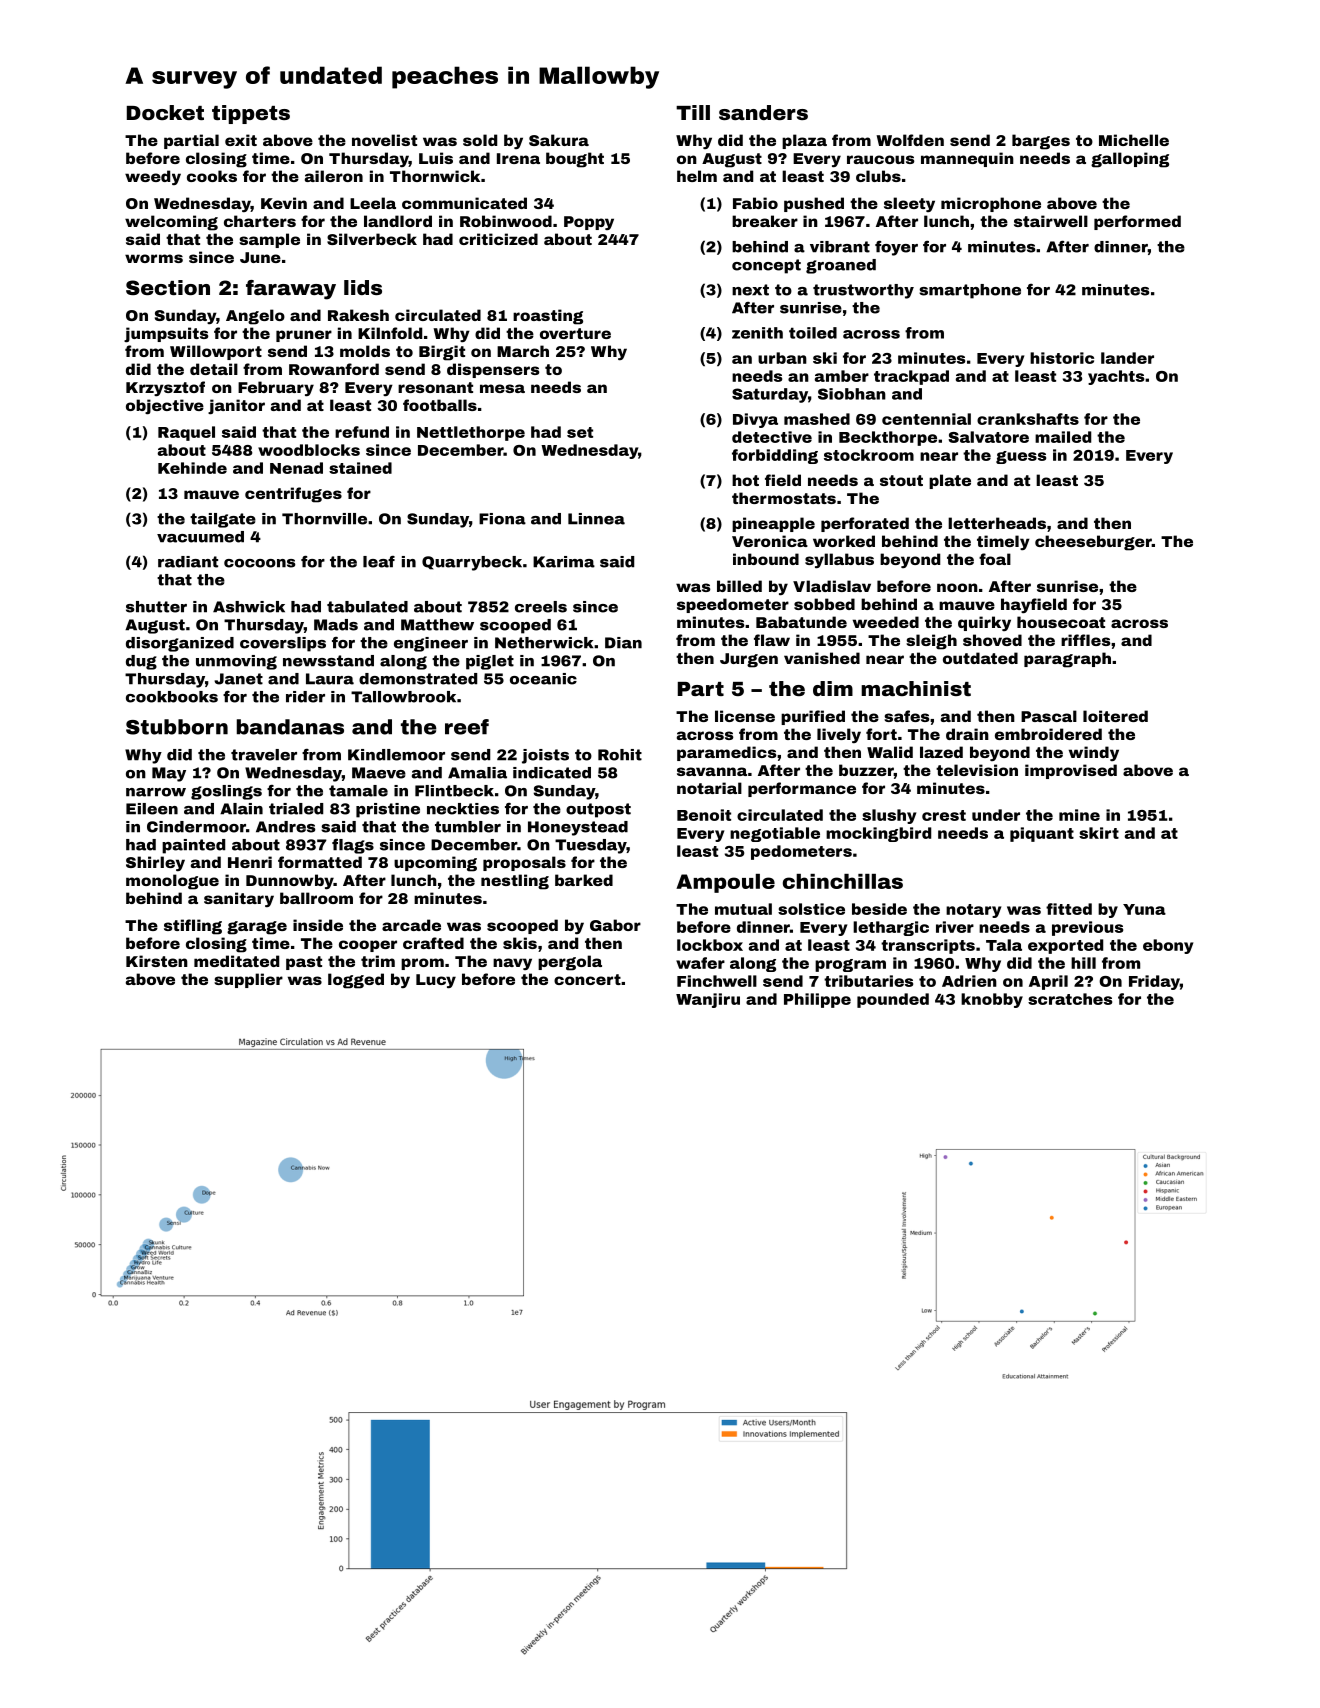 Image resolution: width=1320 pixels, height=1708 pixels. Describe the element at coordinates (305, 697) in the screenshot. I see `rider` at that location.
